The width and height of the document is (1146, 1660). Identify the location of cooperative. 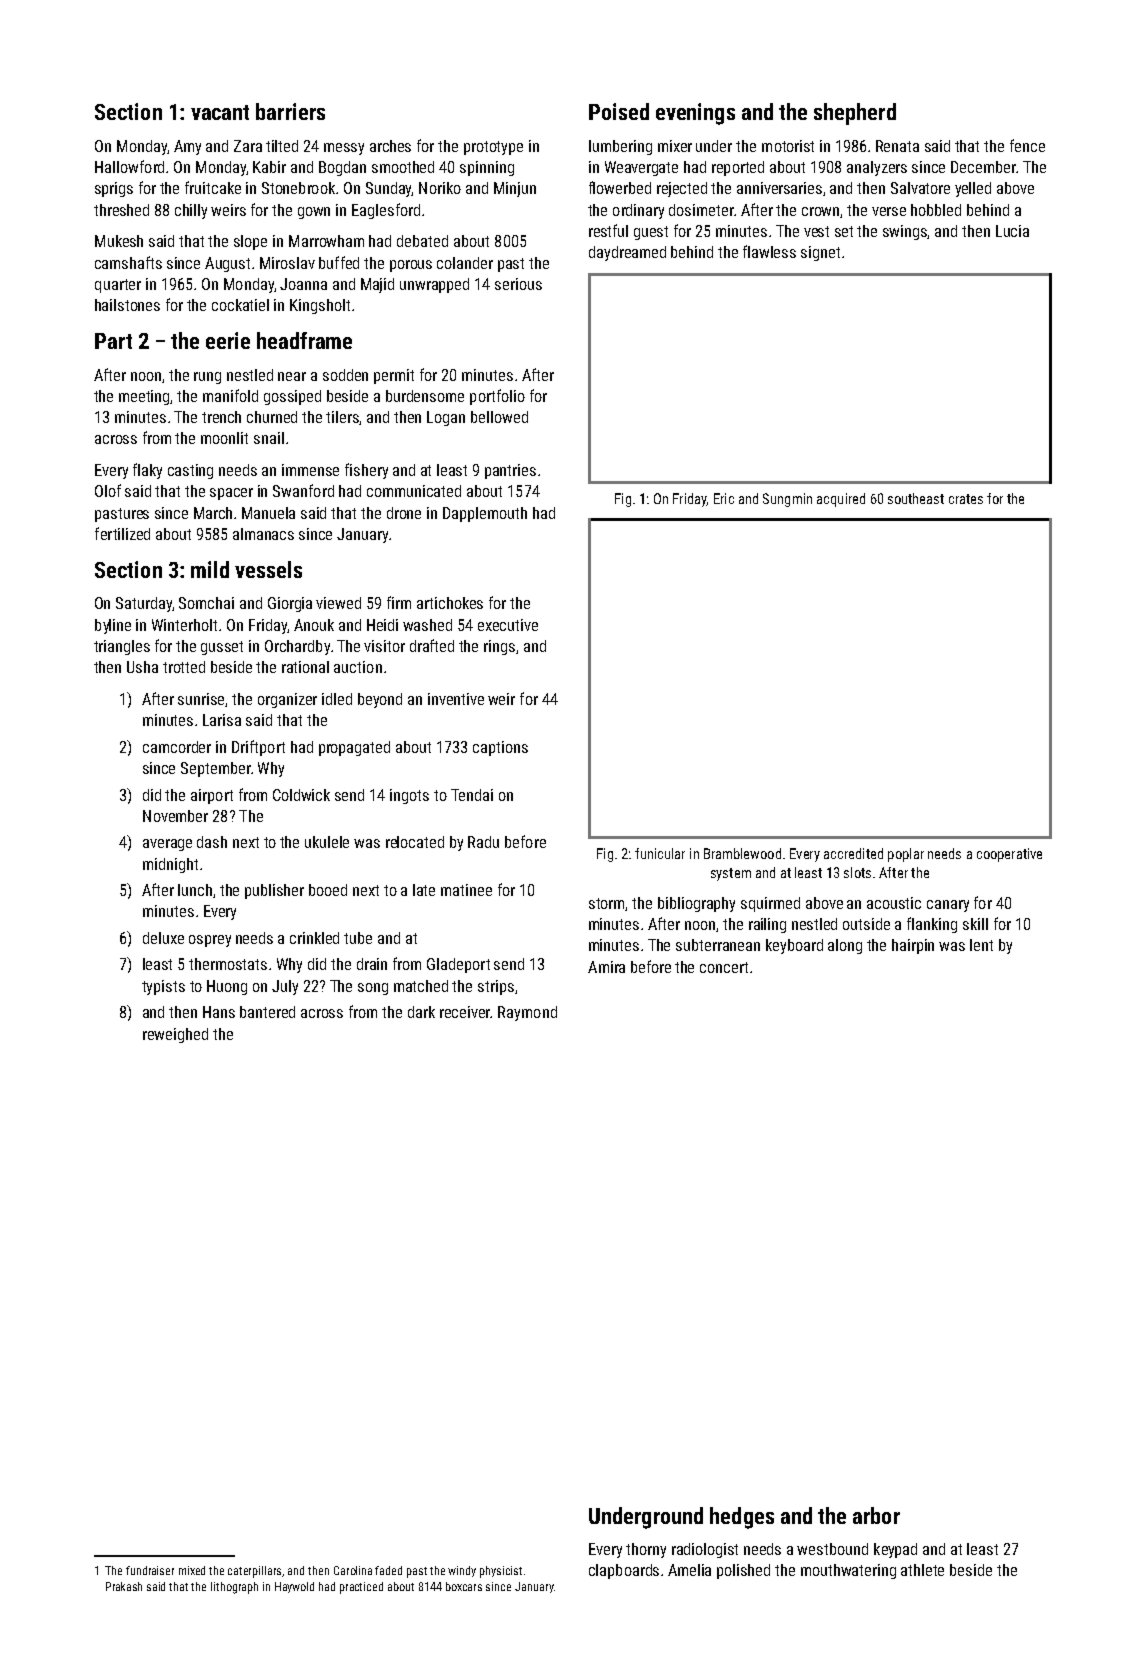
(1009, 855).
